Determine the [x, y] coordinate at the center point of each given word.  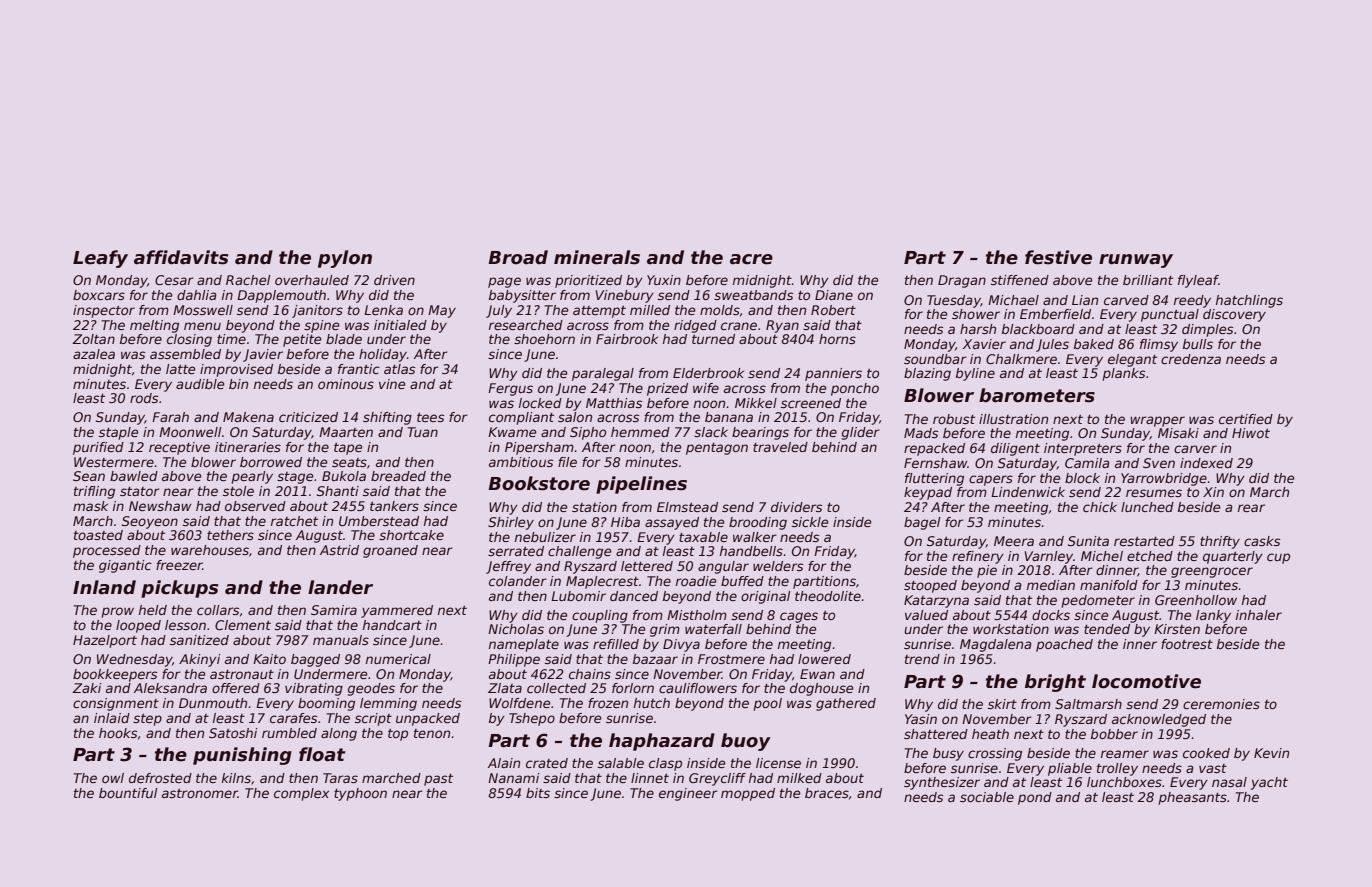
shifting [387, 418]
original [765, 597]
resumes [1154, 493]
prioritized [588, 281]
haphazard [662, 742]
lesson [185, 625]
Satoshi [233, 733]
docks [1051, 615]
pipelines [641, 485]
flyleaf [1198, 281]
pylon [345, 259]
